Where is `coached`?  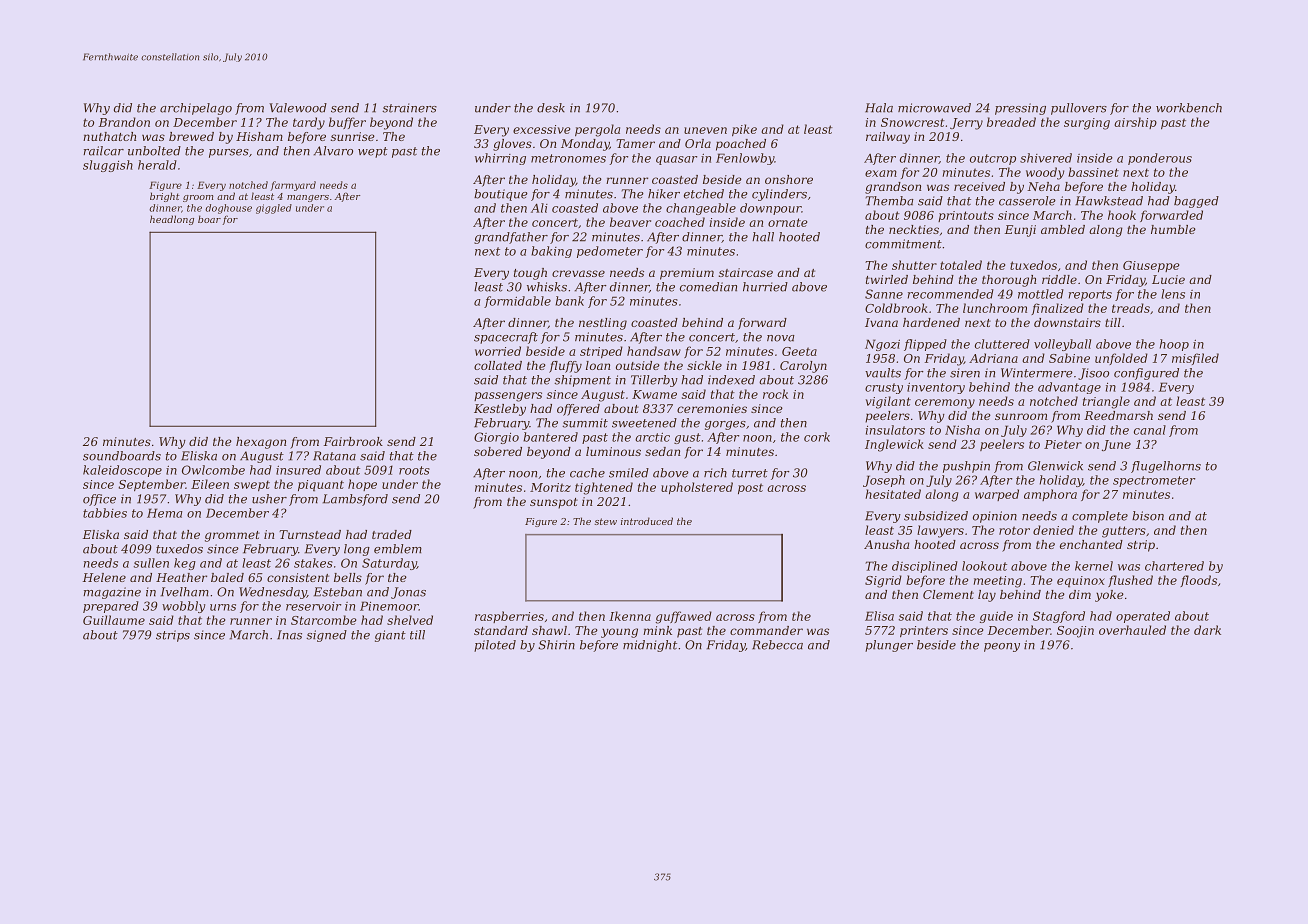 coached is located at coordinates (680, 222).
